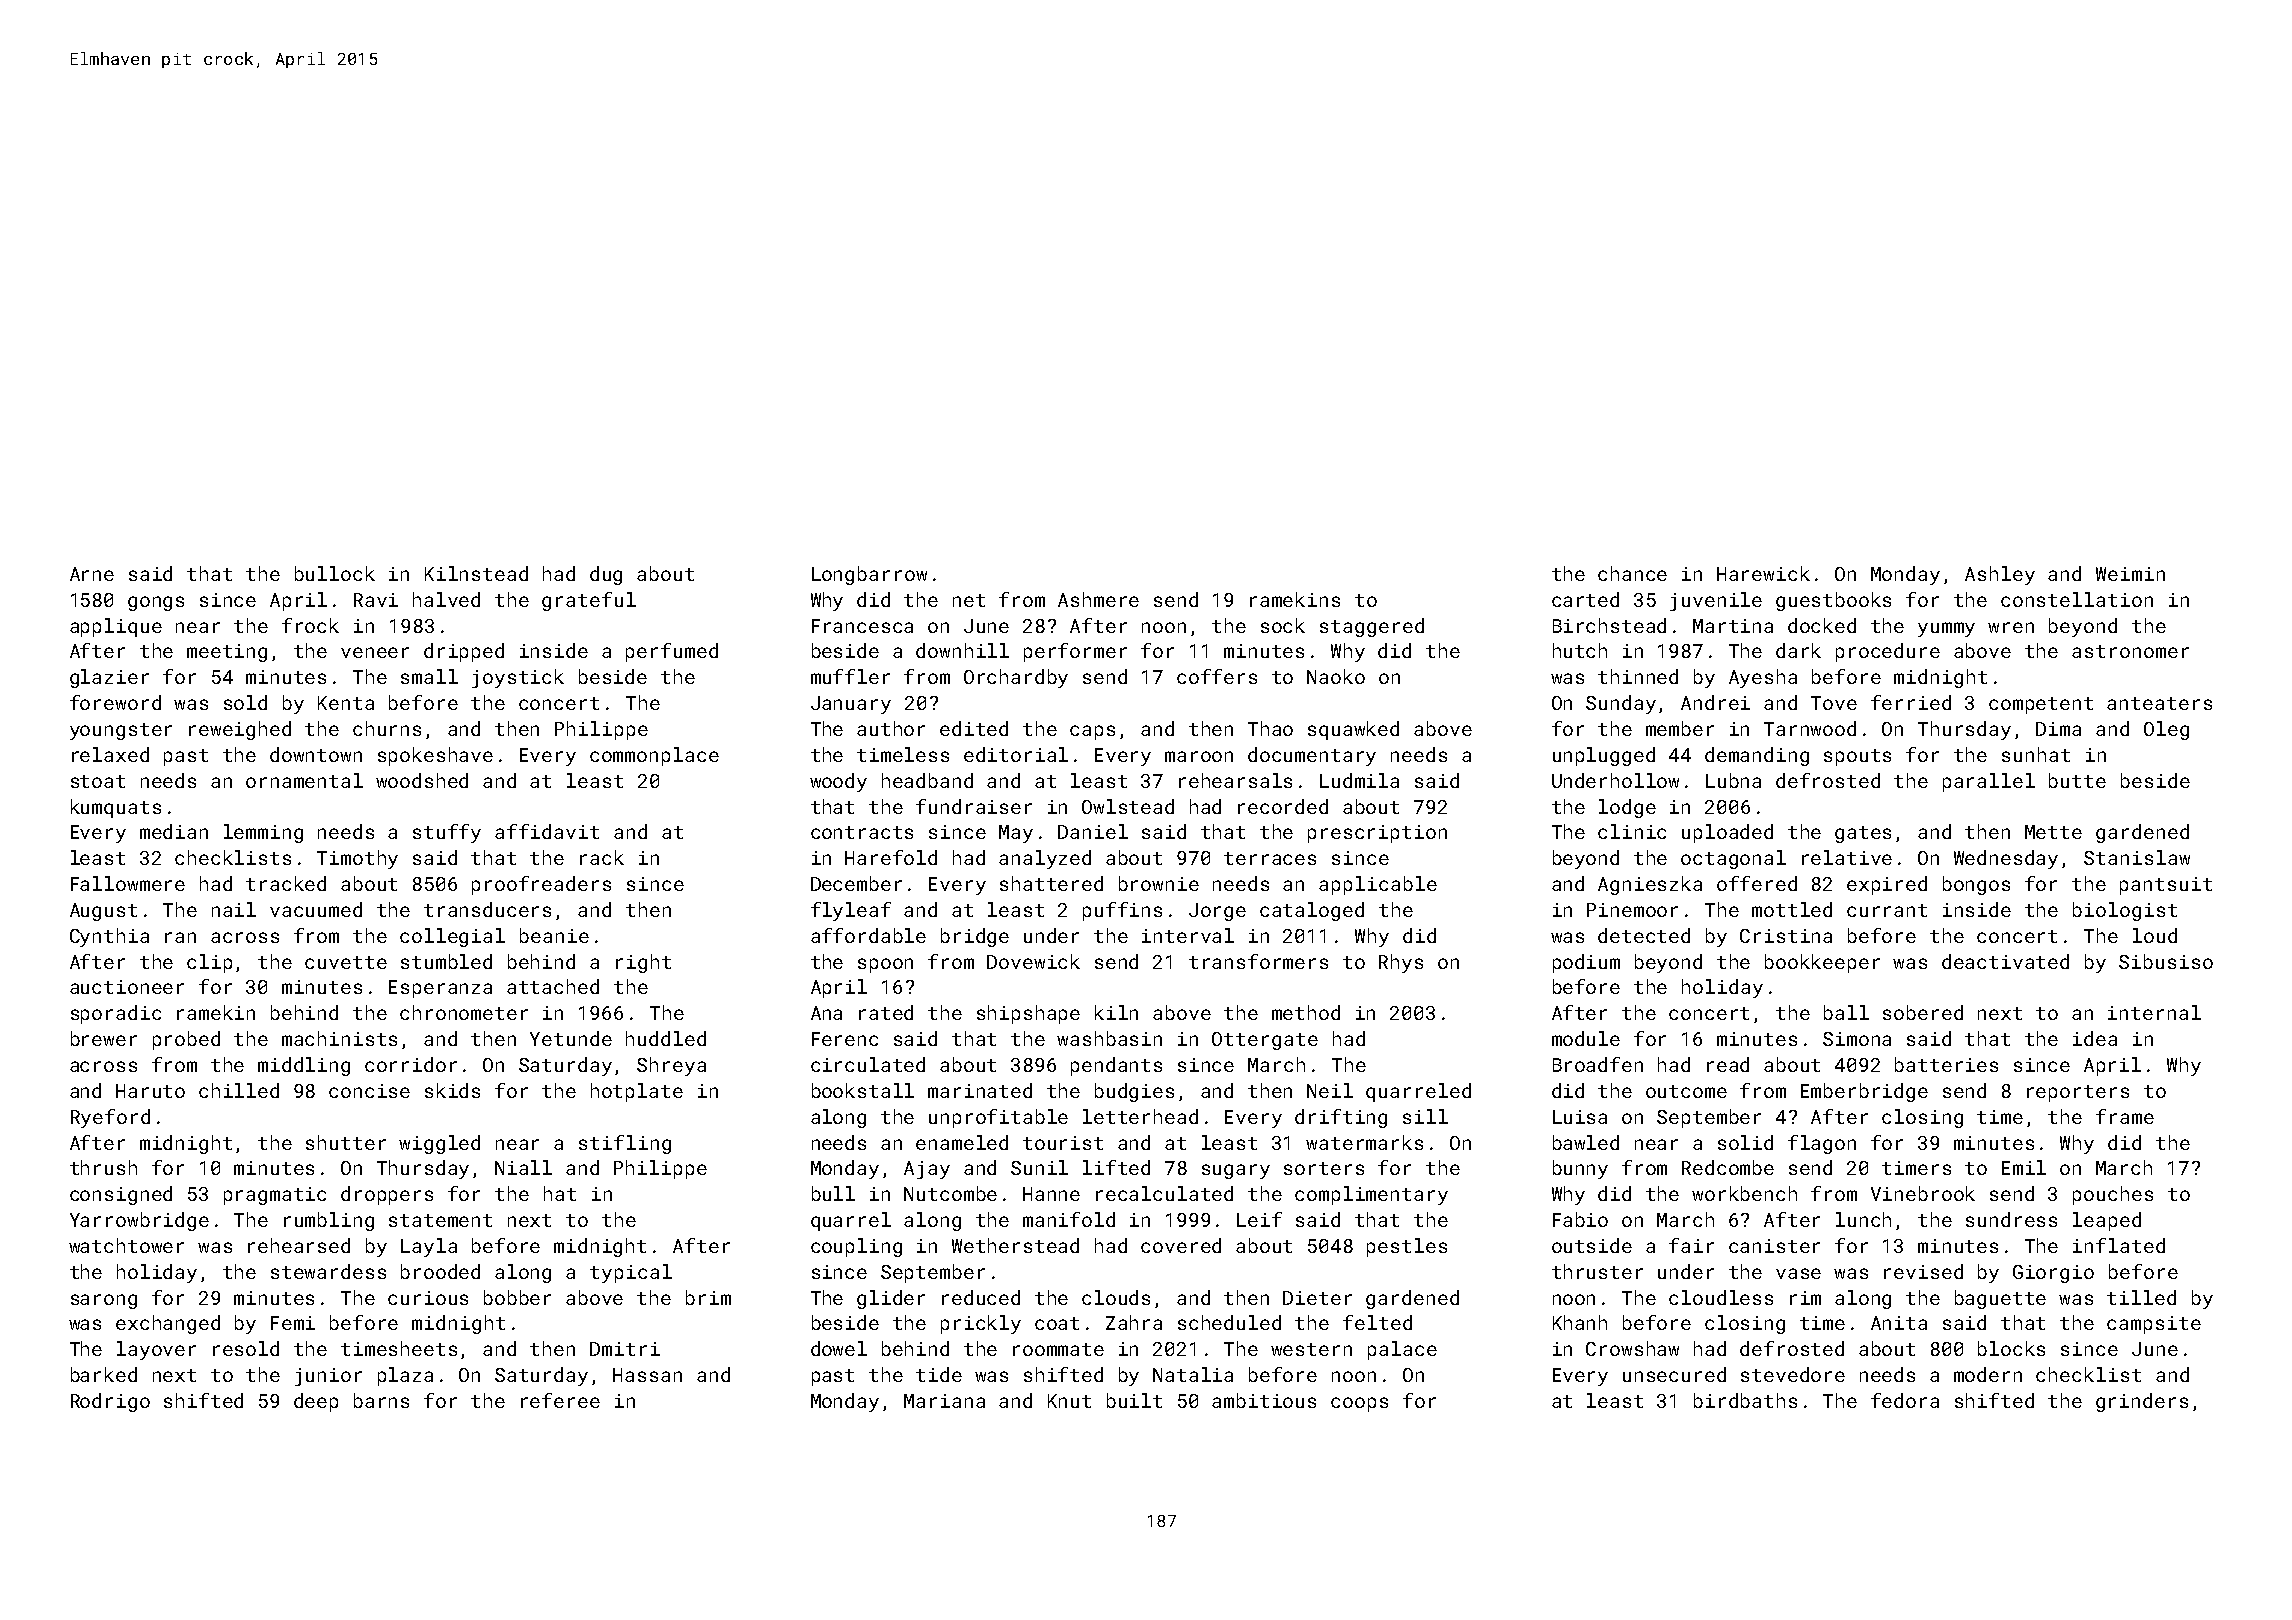  Describe the element at coordinates (487, 909) in the image. I see `transducers` at that location.
